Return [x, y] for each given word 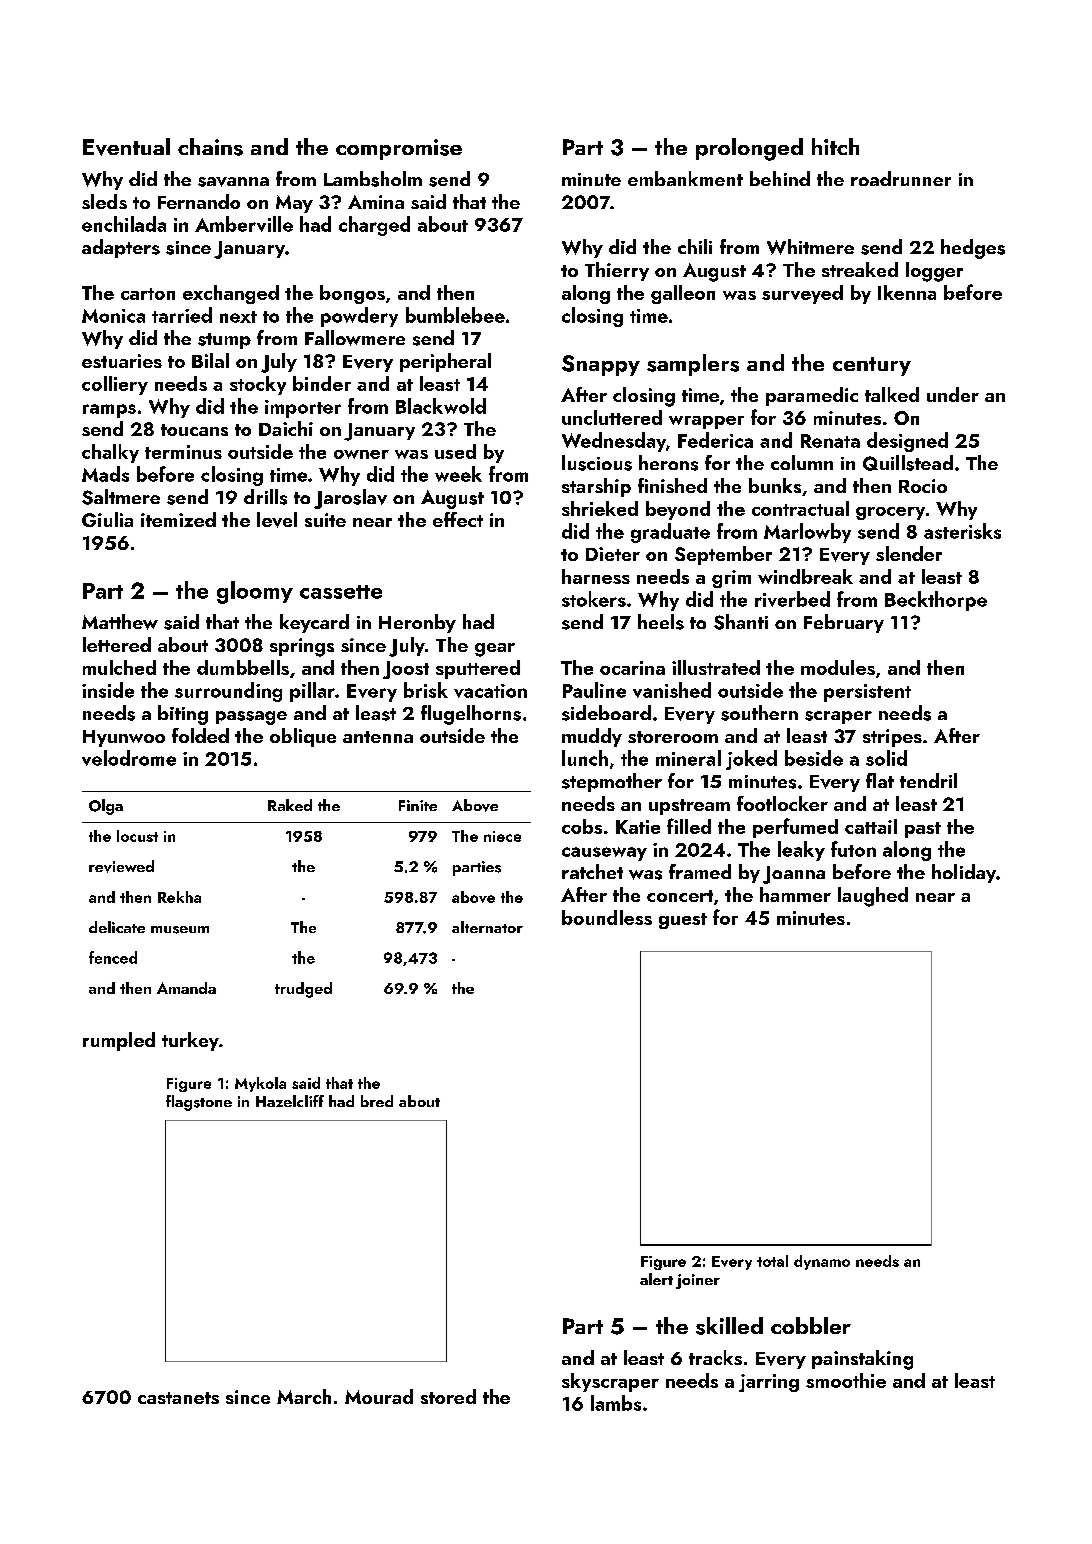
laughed [873, 897]
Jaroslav [350, 499]
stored [448, 1396]
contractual [800, 508]
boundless [607, 917]
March [304, 1396]
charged [374, 226]
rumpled [119, 1041]
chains [210, 147]
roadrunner [901, 178]
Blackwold [441, 406]
